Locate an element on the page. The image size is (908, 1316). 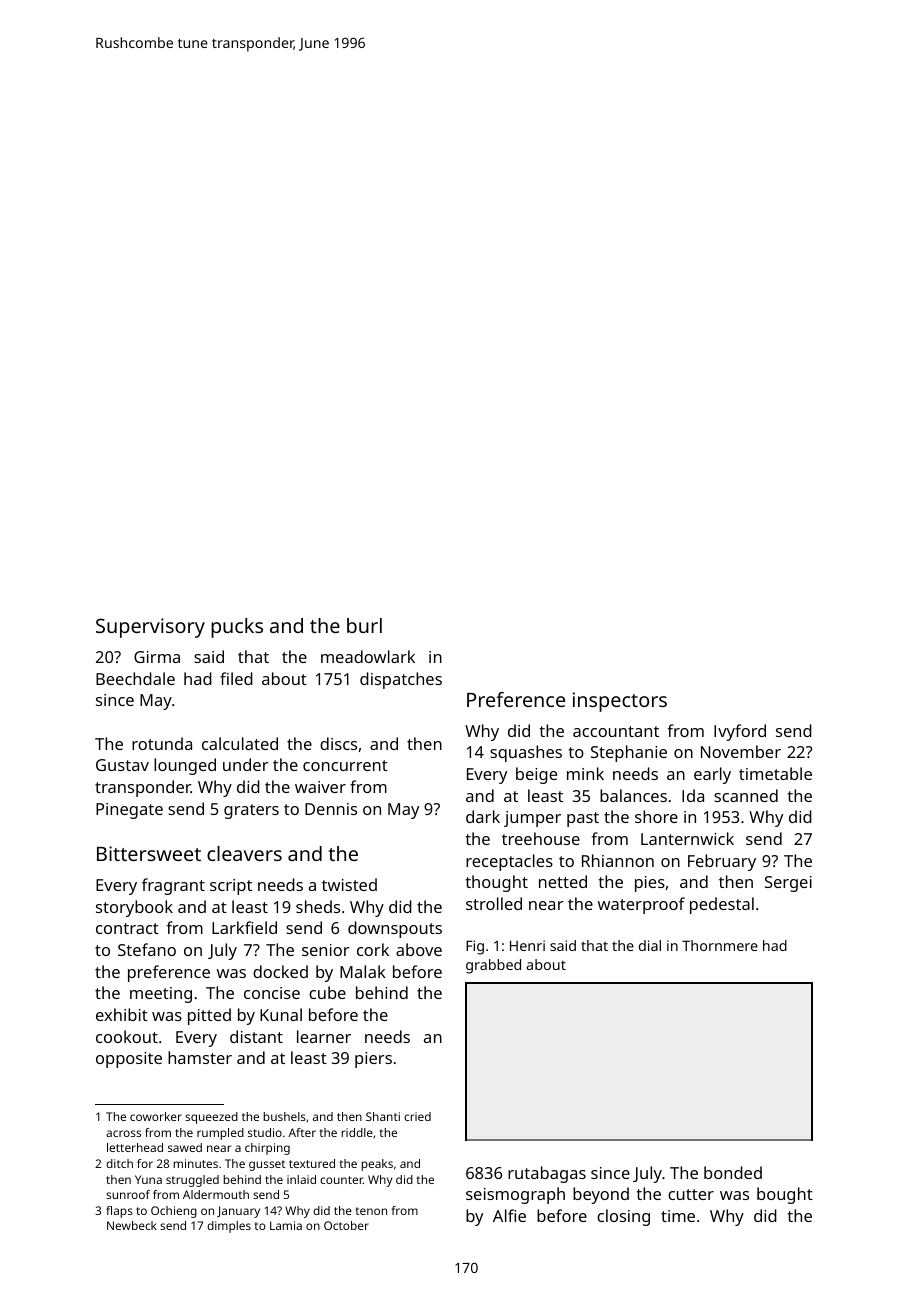
letterhead is located at coordinates (135, 1147).
